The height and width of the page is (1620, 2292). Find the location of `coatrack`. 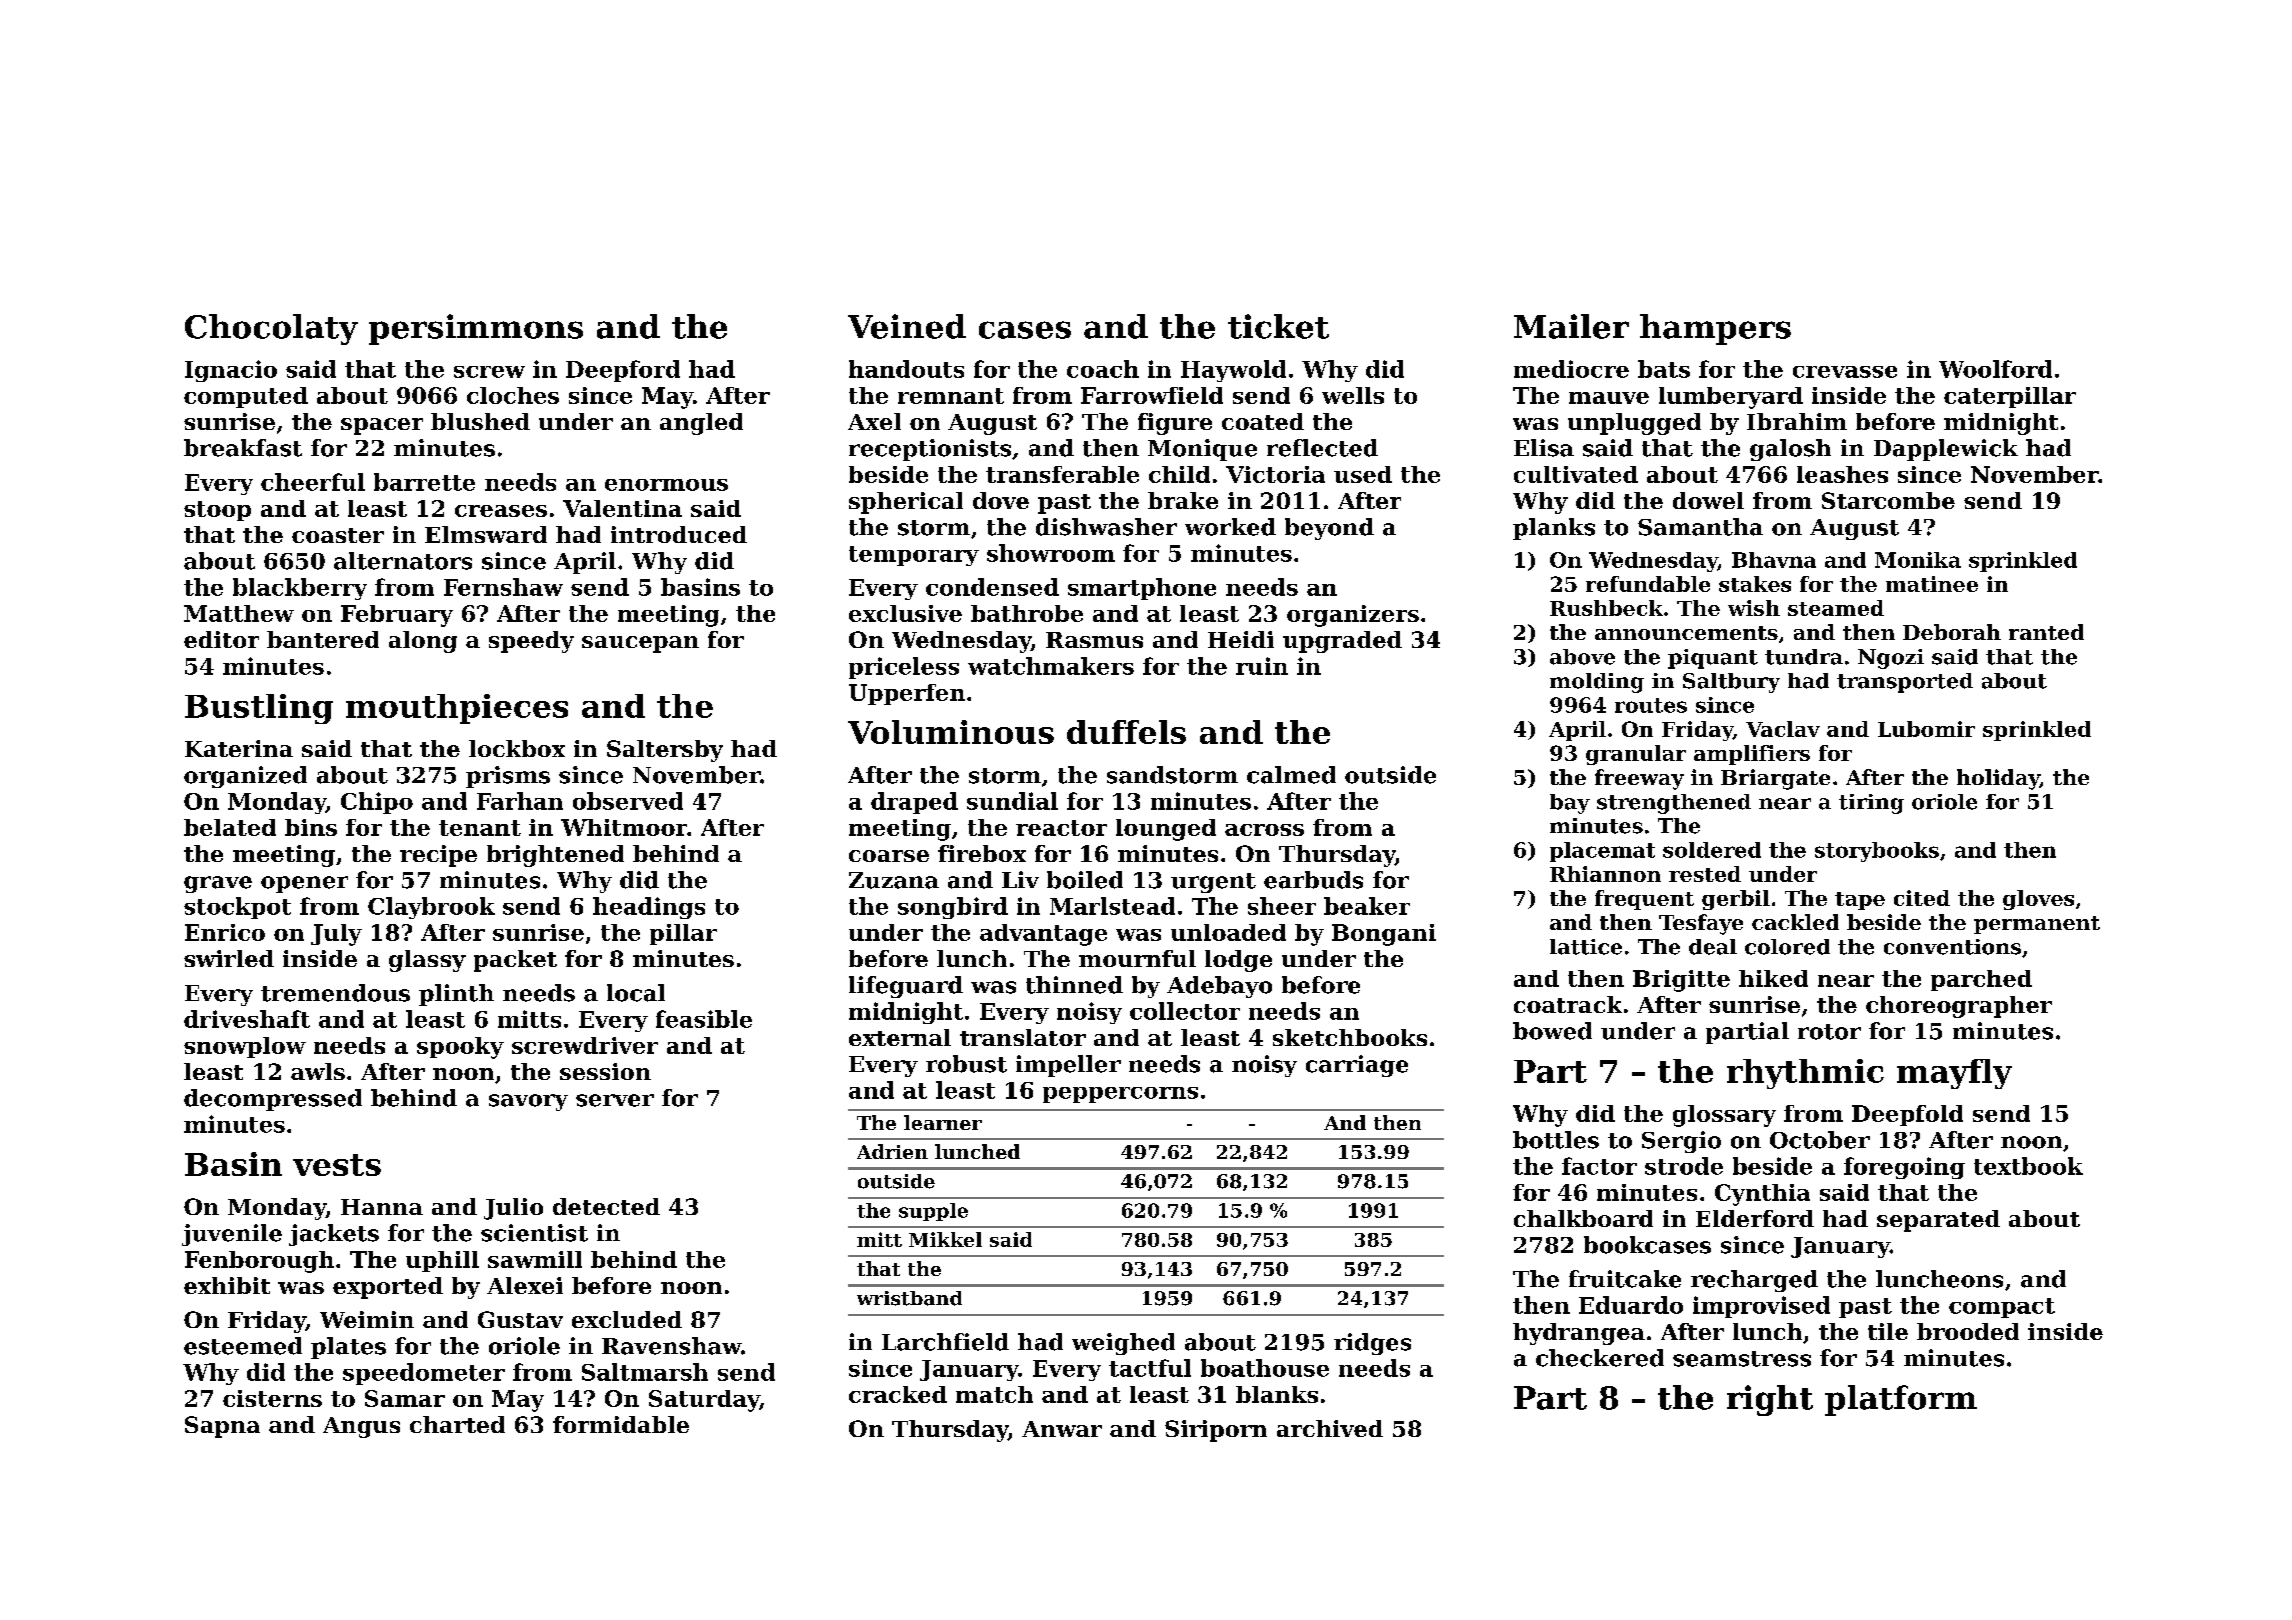

coatrack is located at coordinates (1568, 1004).
